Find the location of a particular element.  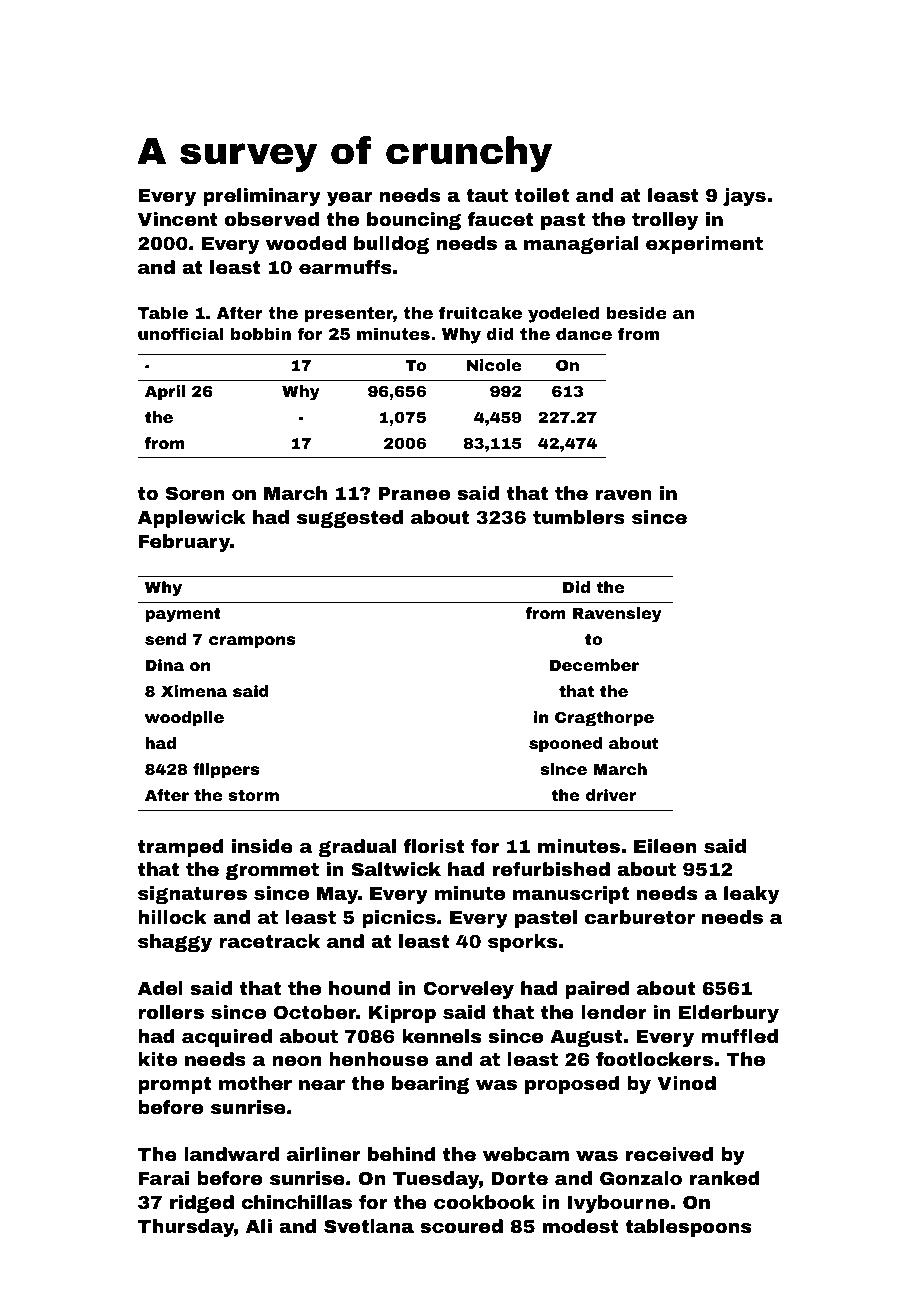

Ali is located at coordinates (259, 1226).
